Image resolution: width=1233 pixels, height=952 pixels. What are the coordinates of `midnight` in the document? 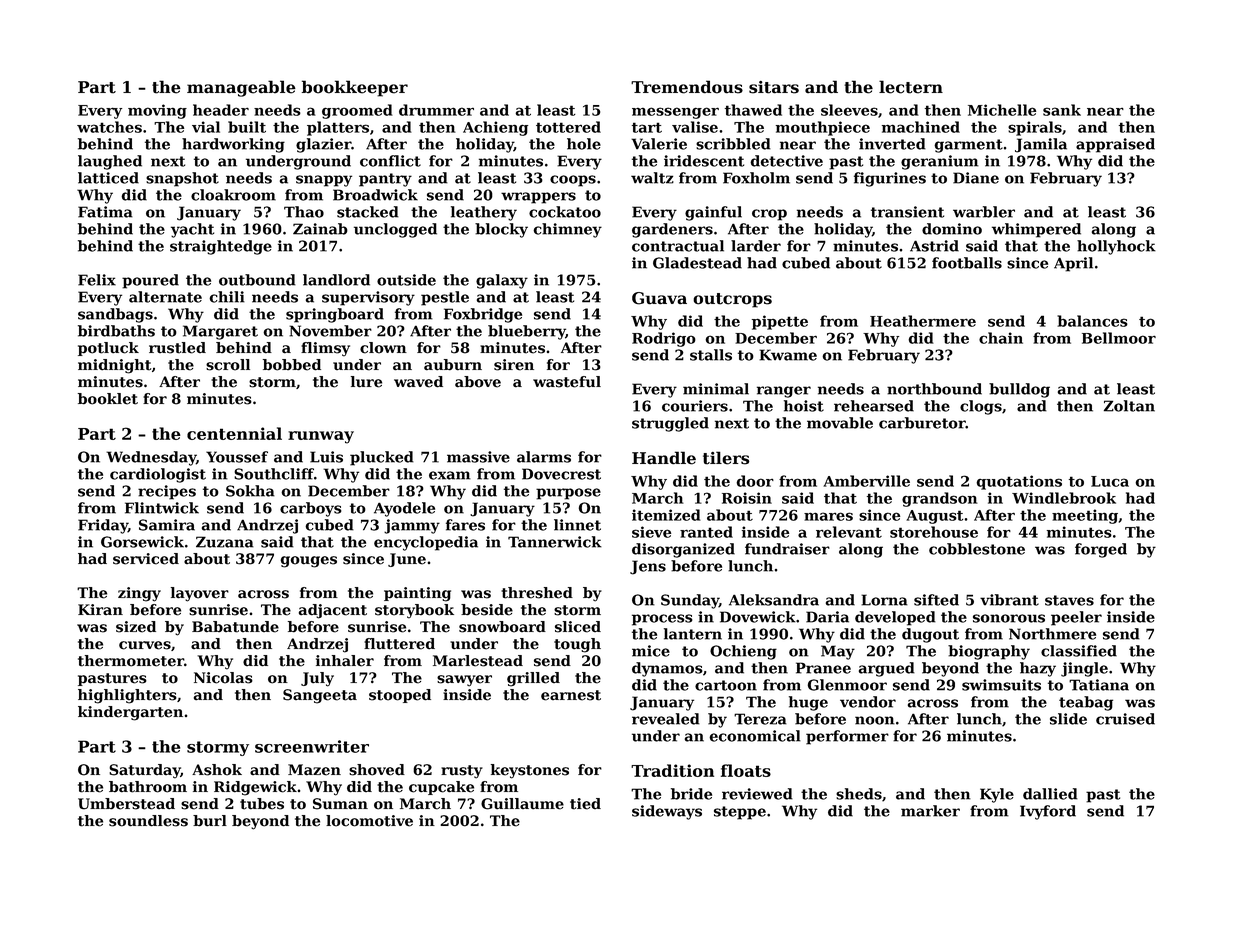 It's located at (114, 366).
